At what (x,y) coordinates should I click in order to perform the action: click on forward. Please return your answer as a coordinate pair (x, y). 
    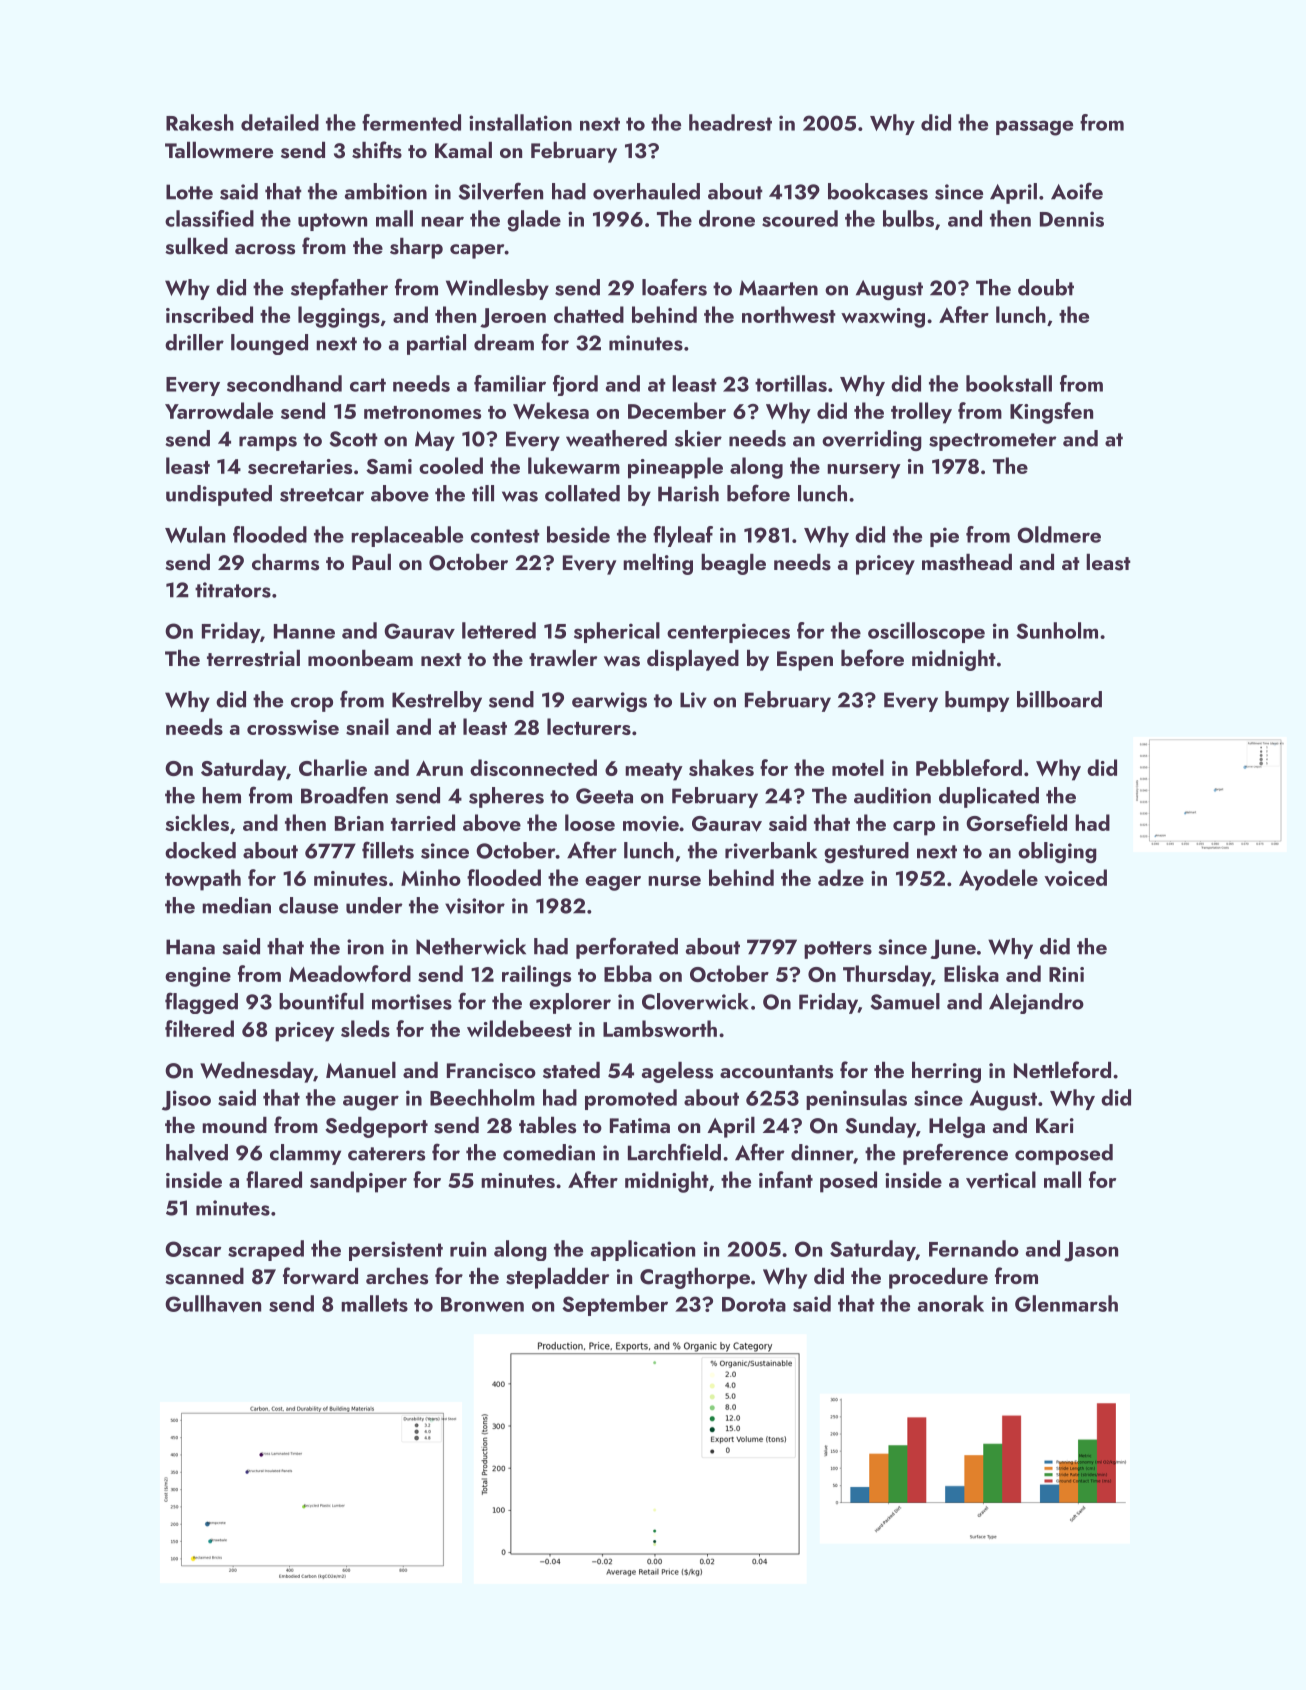
    Looking at the image, I should click on (320, 1275).
